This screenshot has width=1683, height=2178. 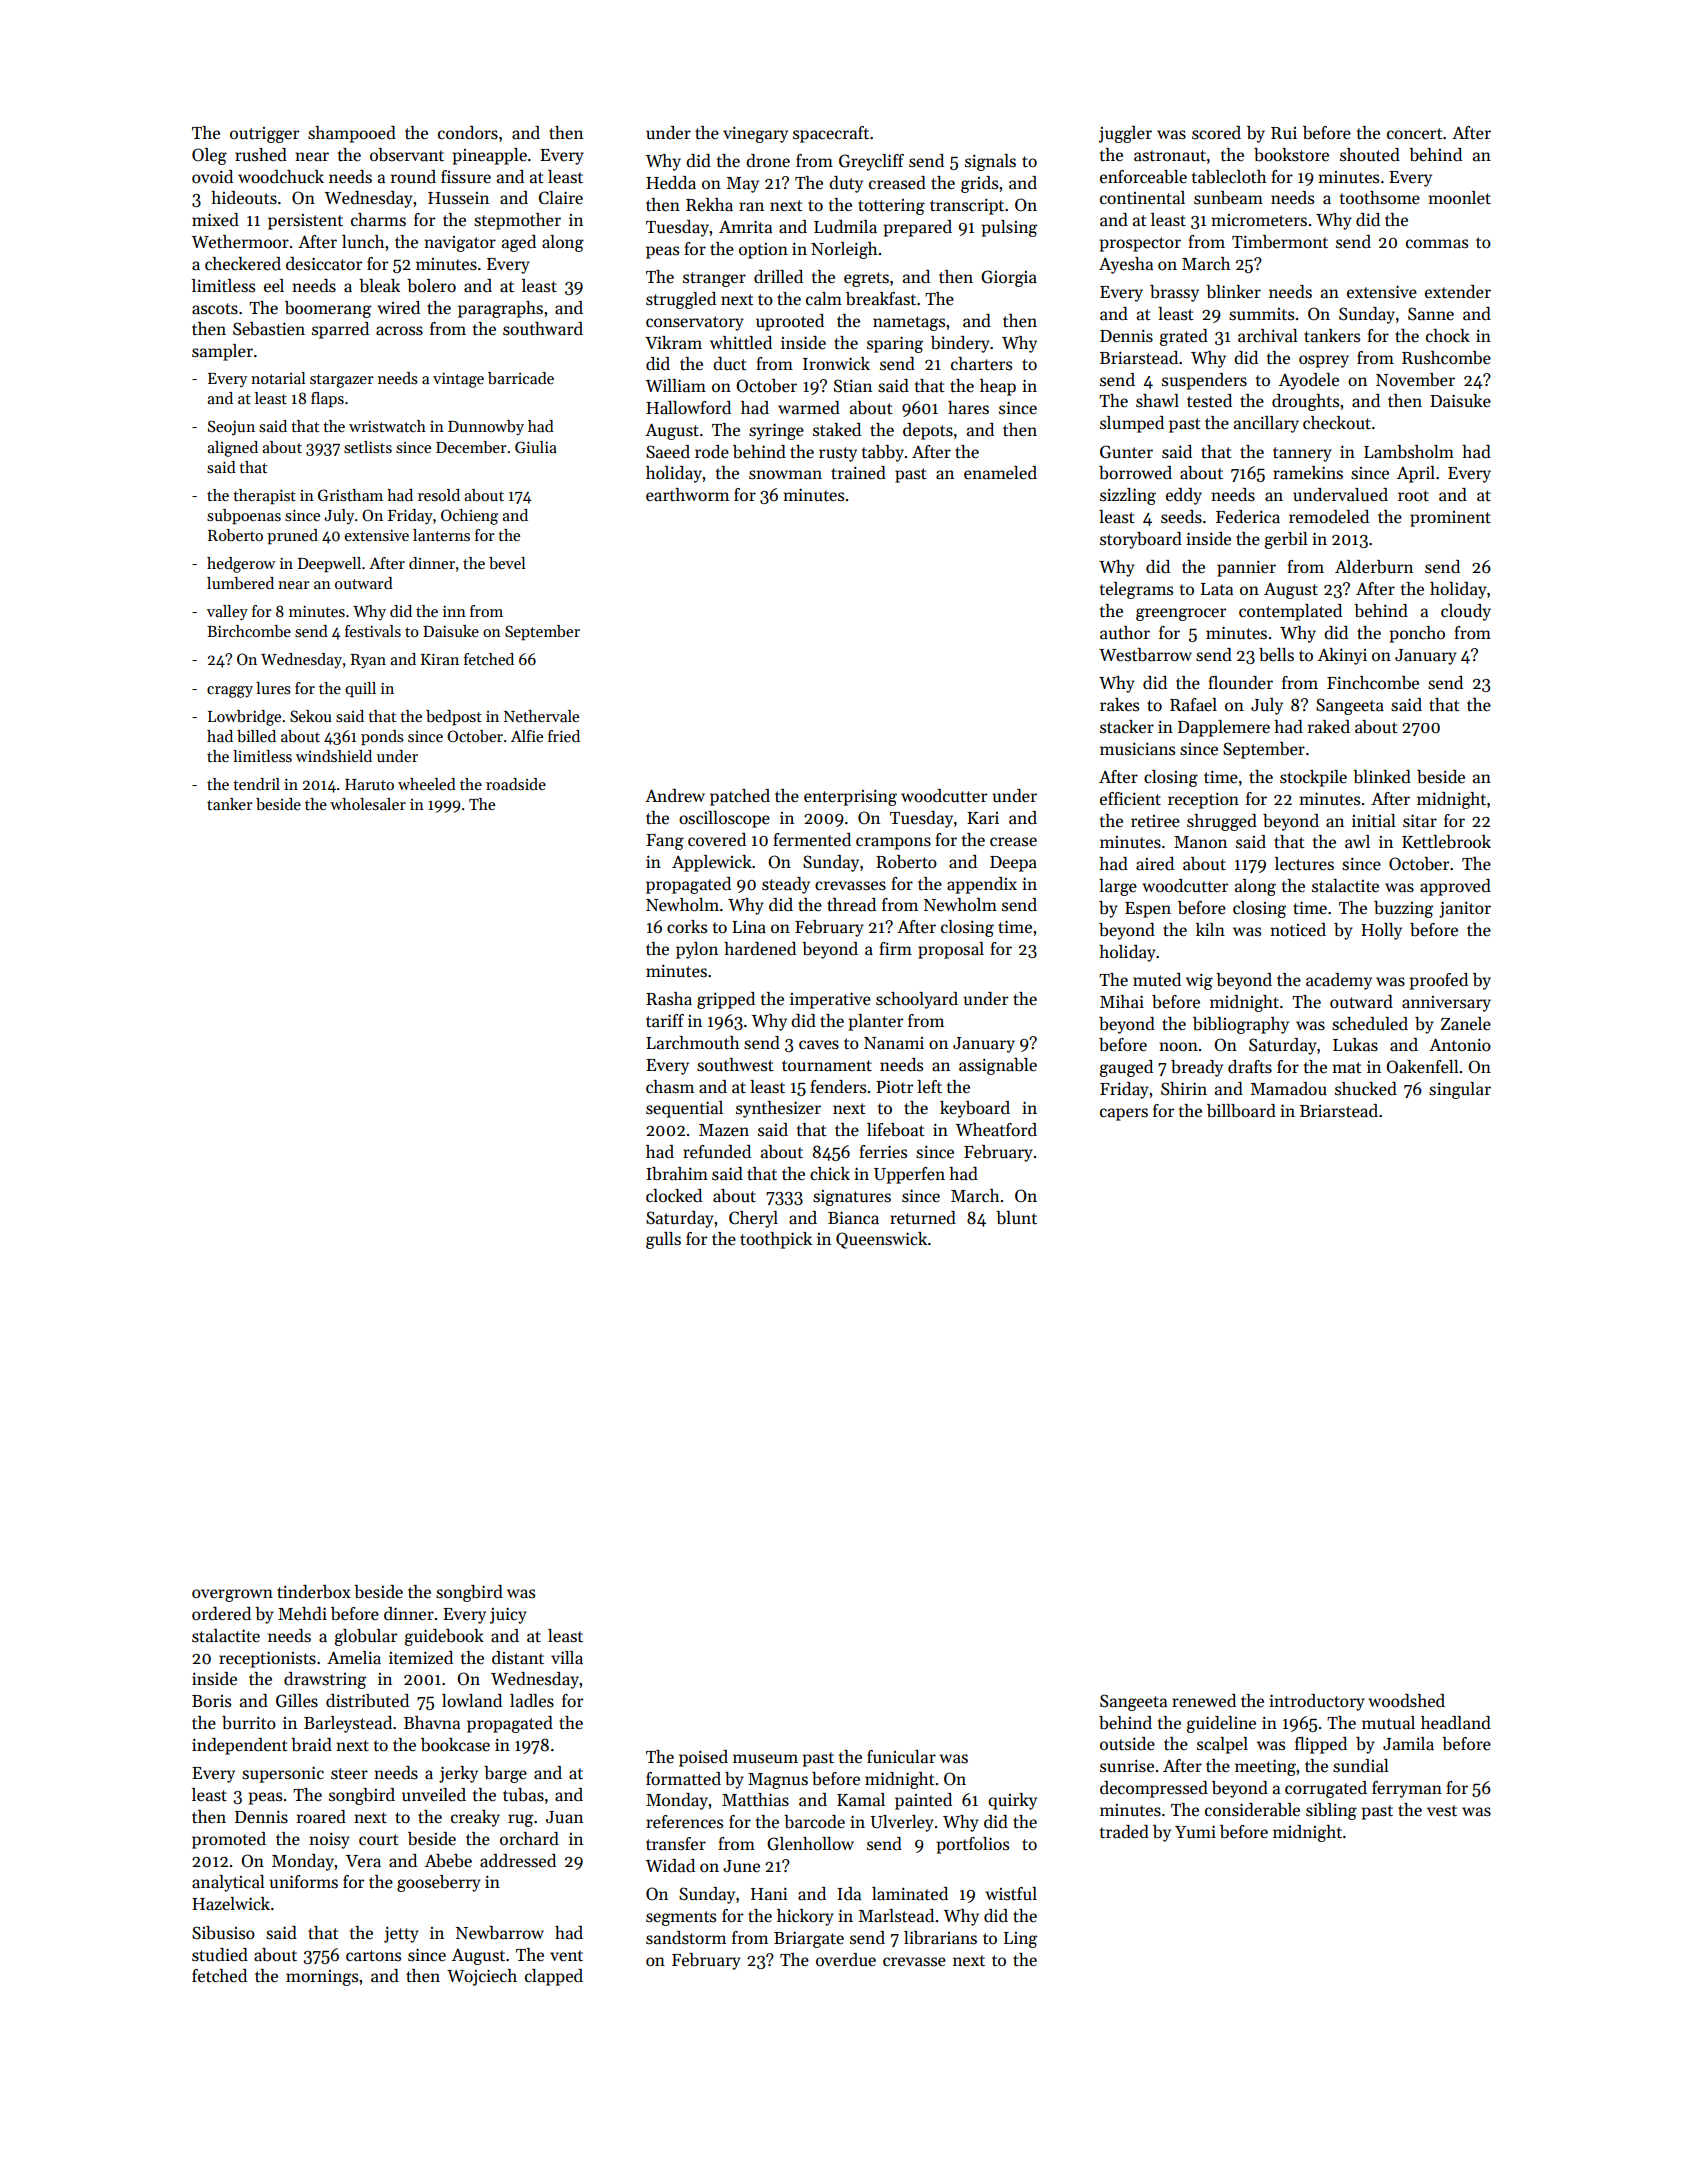 What do you see at coordinates (1284, 133) in the screenshot?
I see `Rui` at bounding box center [1284, 133].
